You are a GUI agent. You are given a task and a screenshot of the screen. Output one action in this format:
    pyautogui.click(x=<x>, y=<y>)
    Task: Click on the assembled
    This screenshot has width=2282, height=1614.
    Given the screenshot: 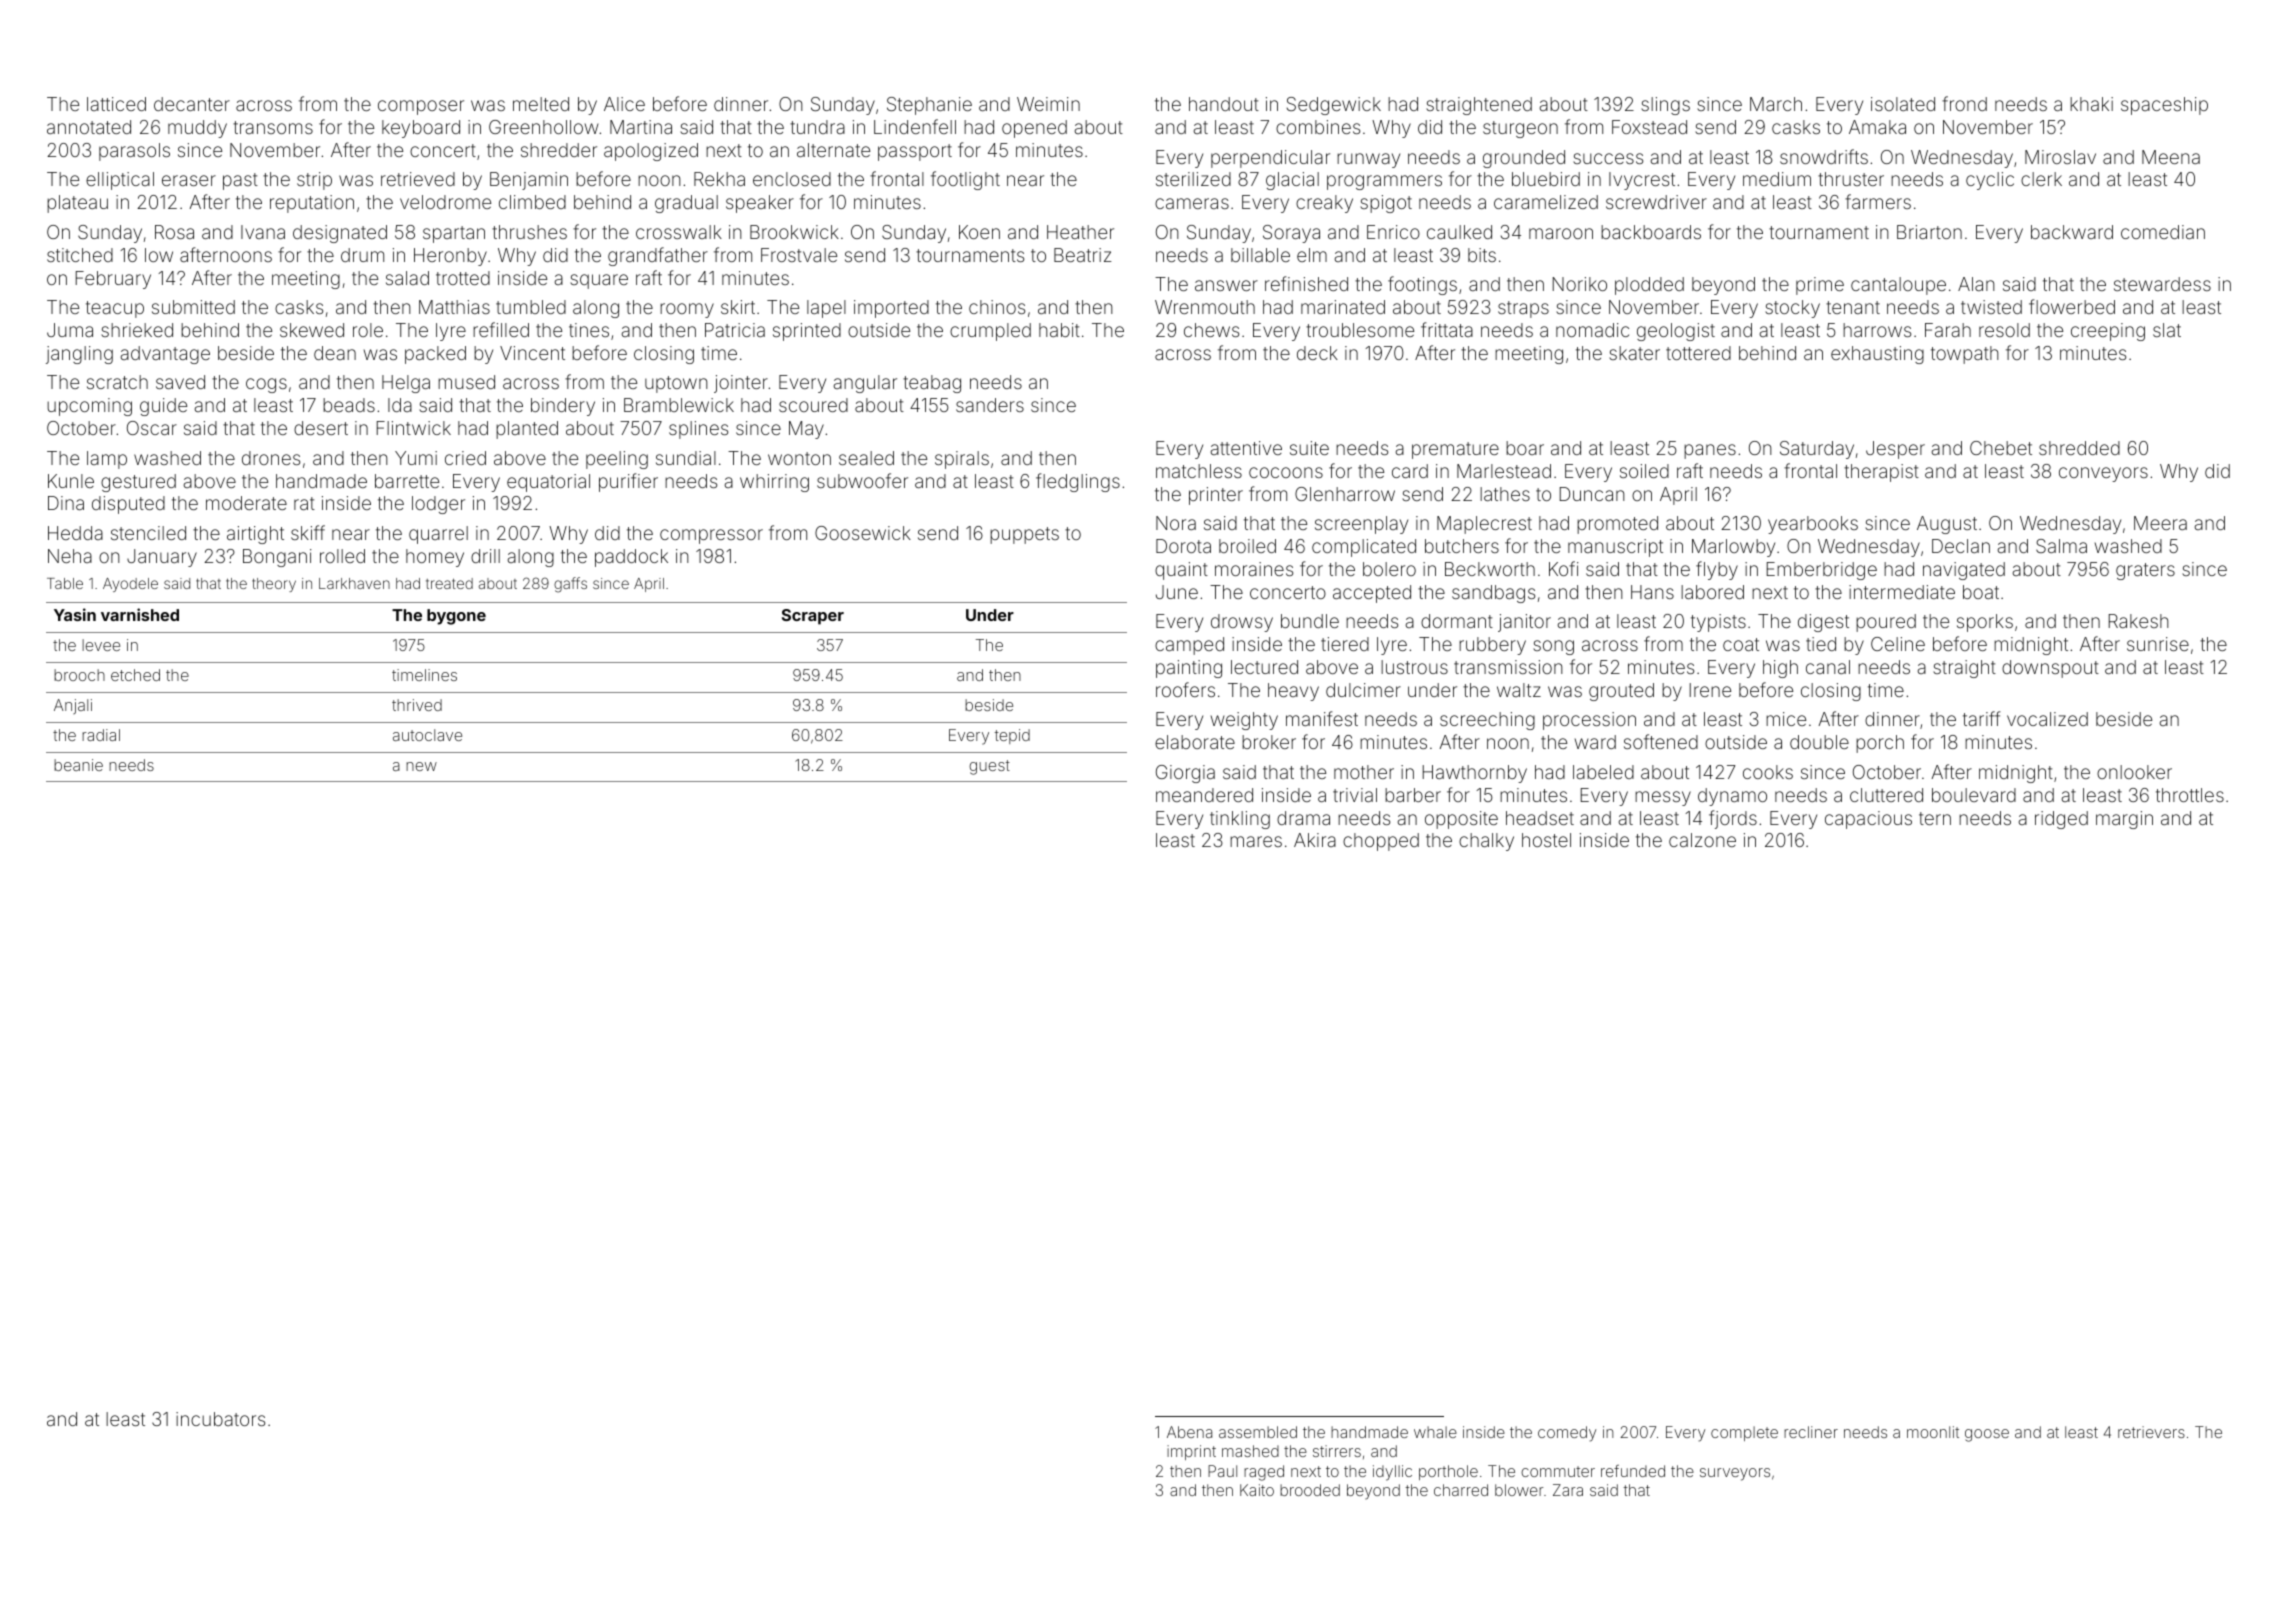 What is the action you would take?
    pyautogui.click(x=1258, y=1432)
